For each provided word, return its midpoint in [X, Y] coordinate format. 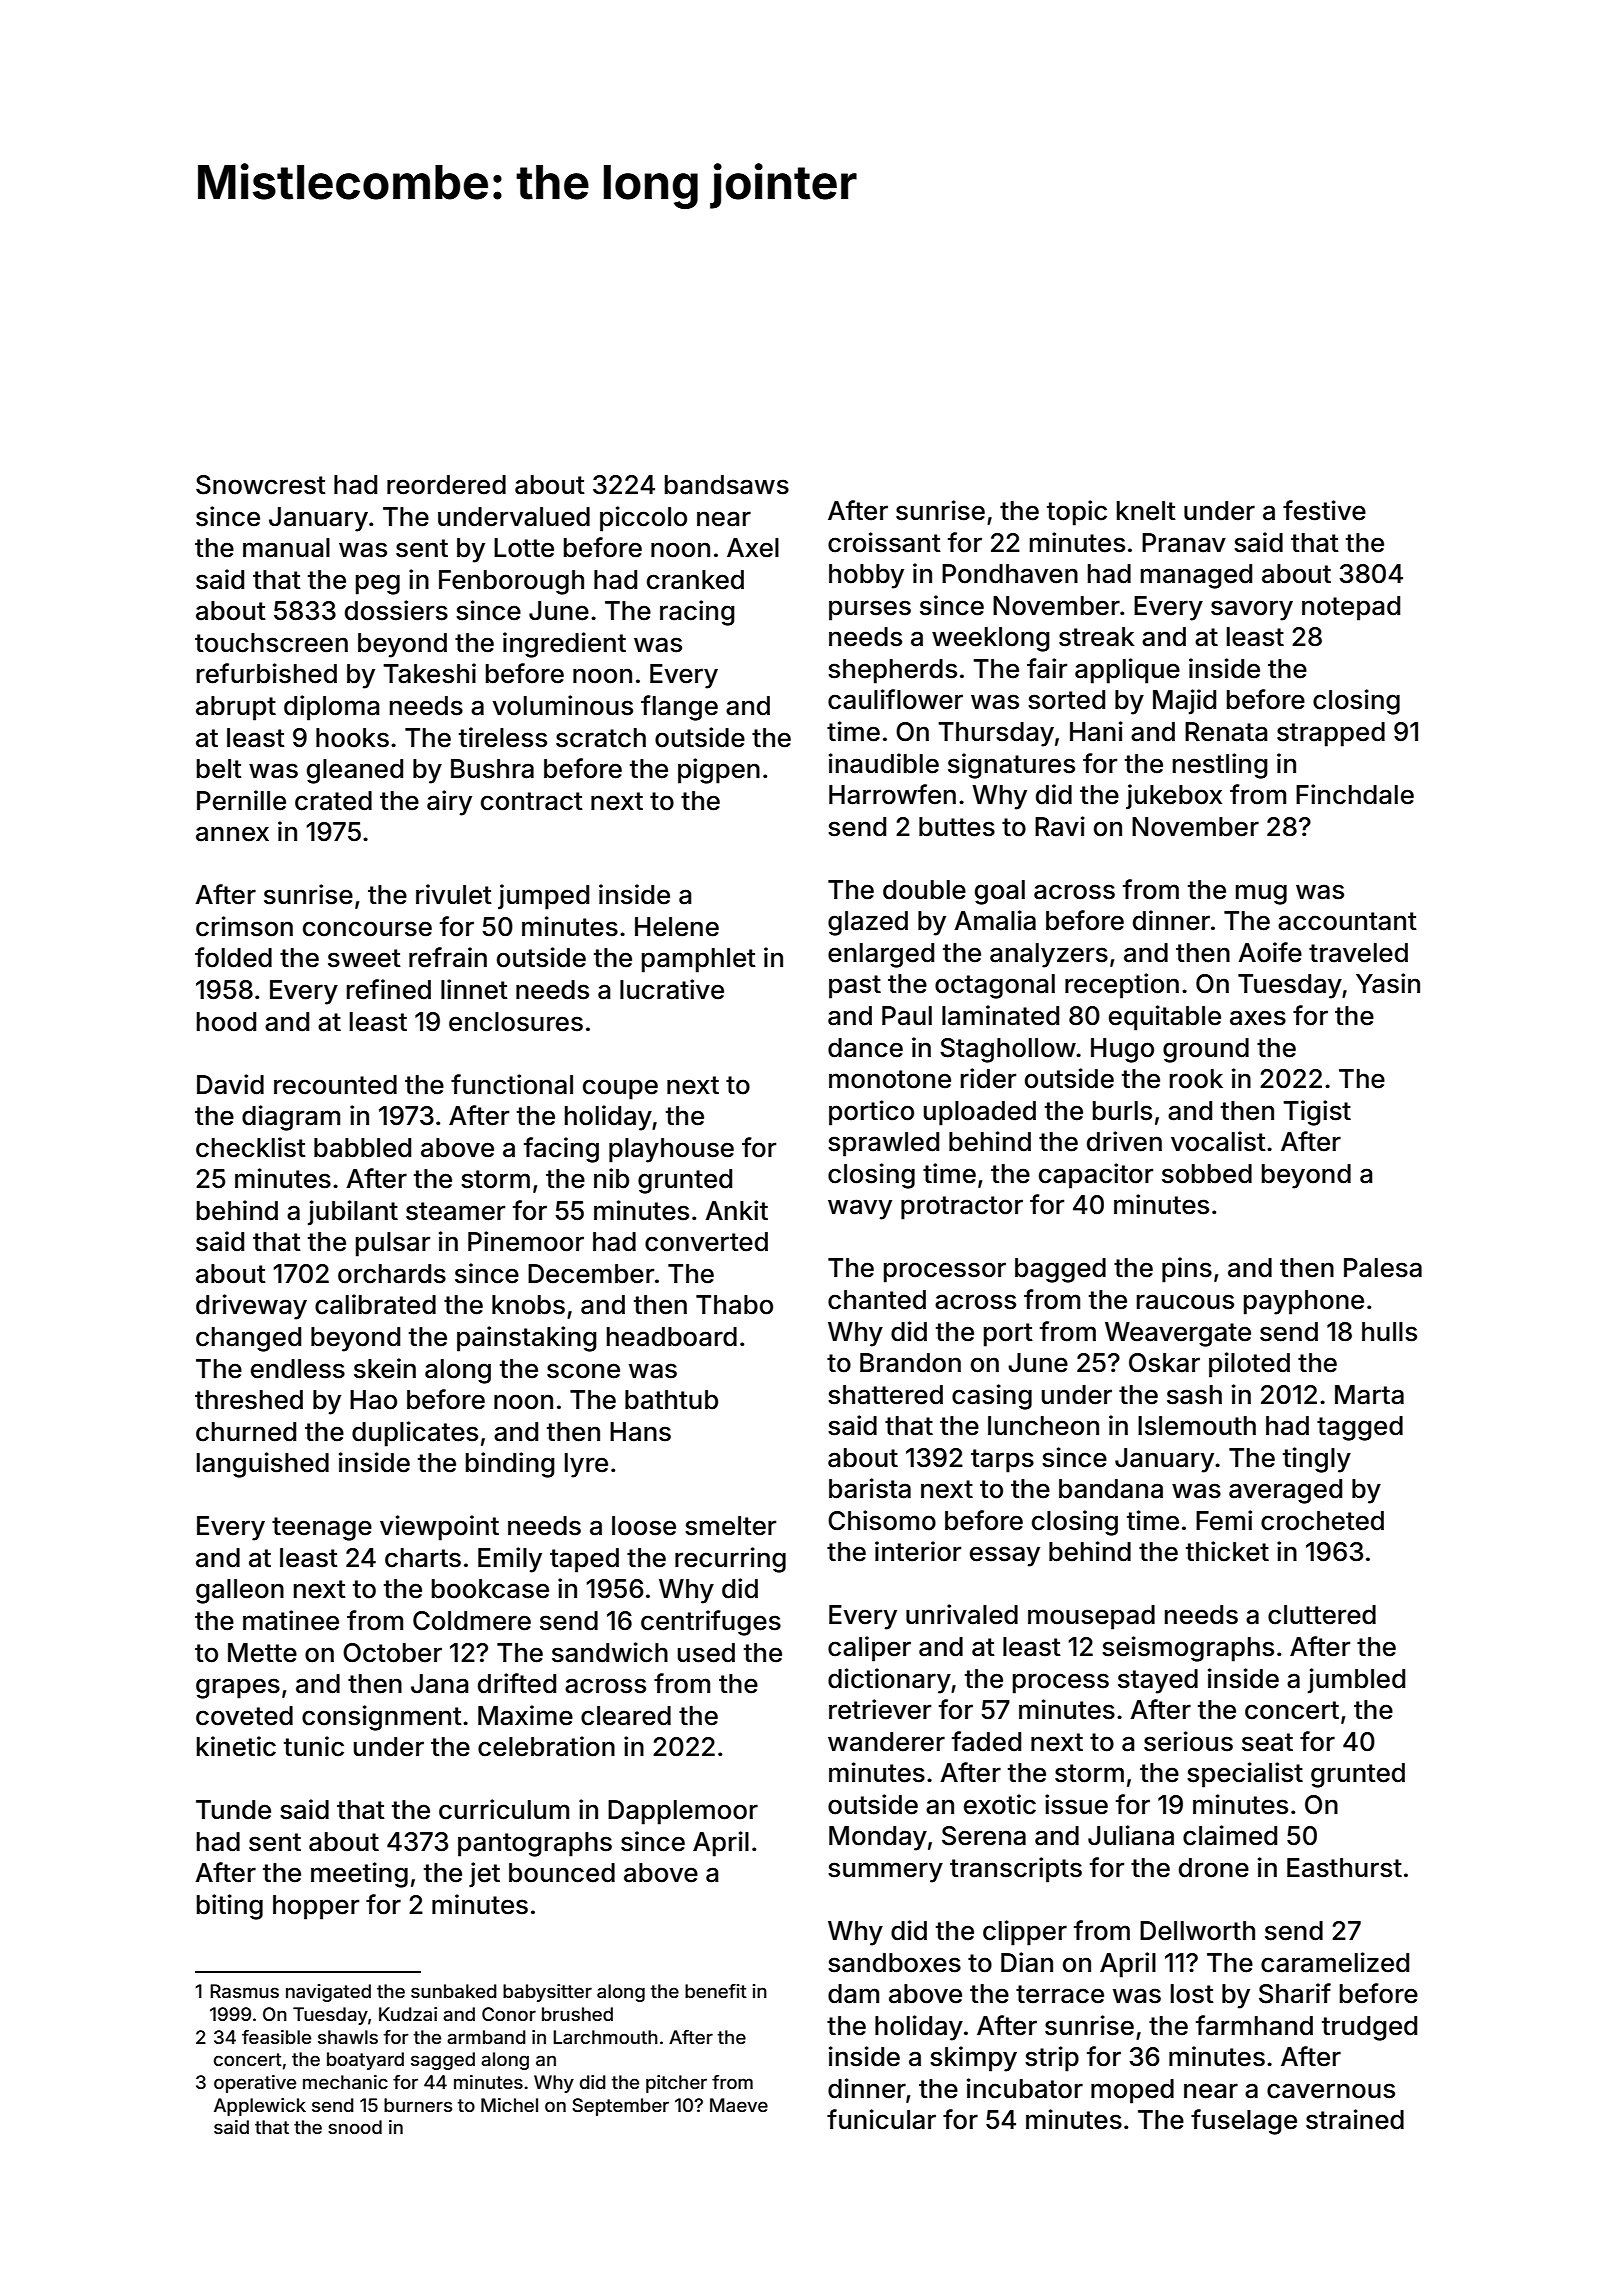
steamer [455, 1211]
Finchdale [1355, 794]
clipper [1025, 1933]
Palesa [1383, 1268]
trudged [1369, 2028]
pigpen [719, 771]
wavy [860, 1209]
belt [219, 769]
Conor [509, 2014]
